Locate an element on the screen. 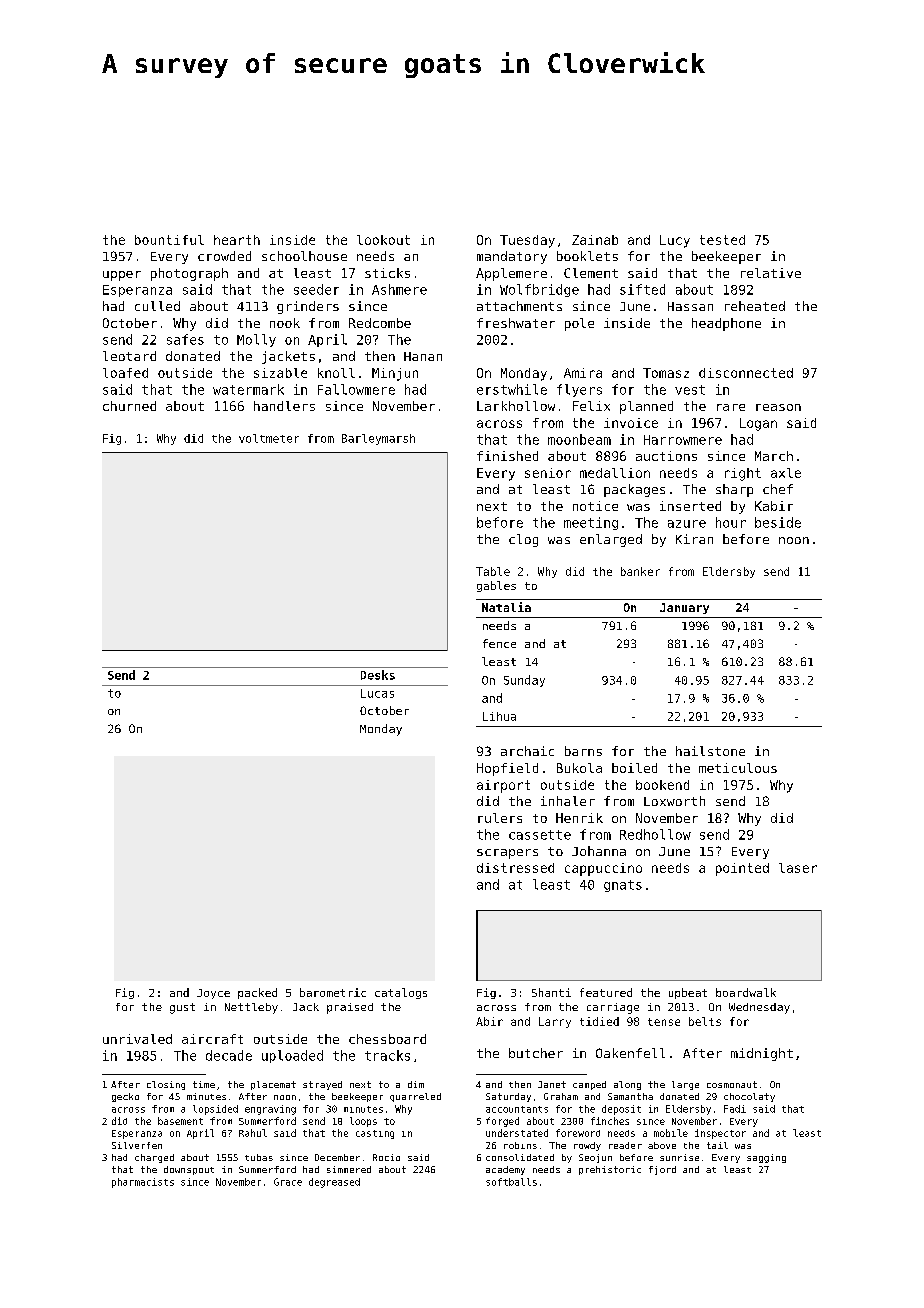 The image size is (924, 1308). upper is located at coordinates (122, 276).
